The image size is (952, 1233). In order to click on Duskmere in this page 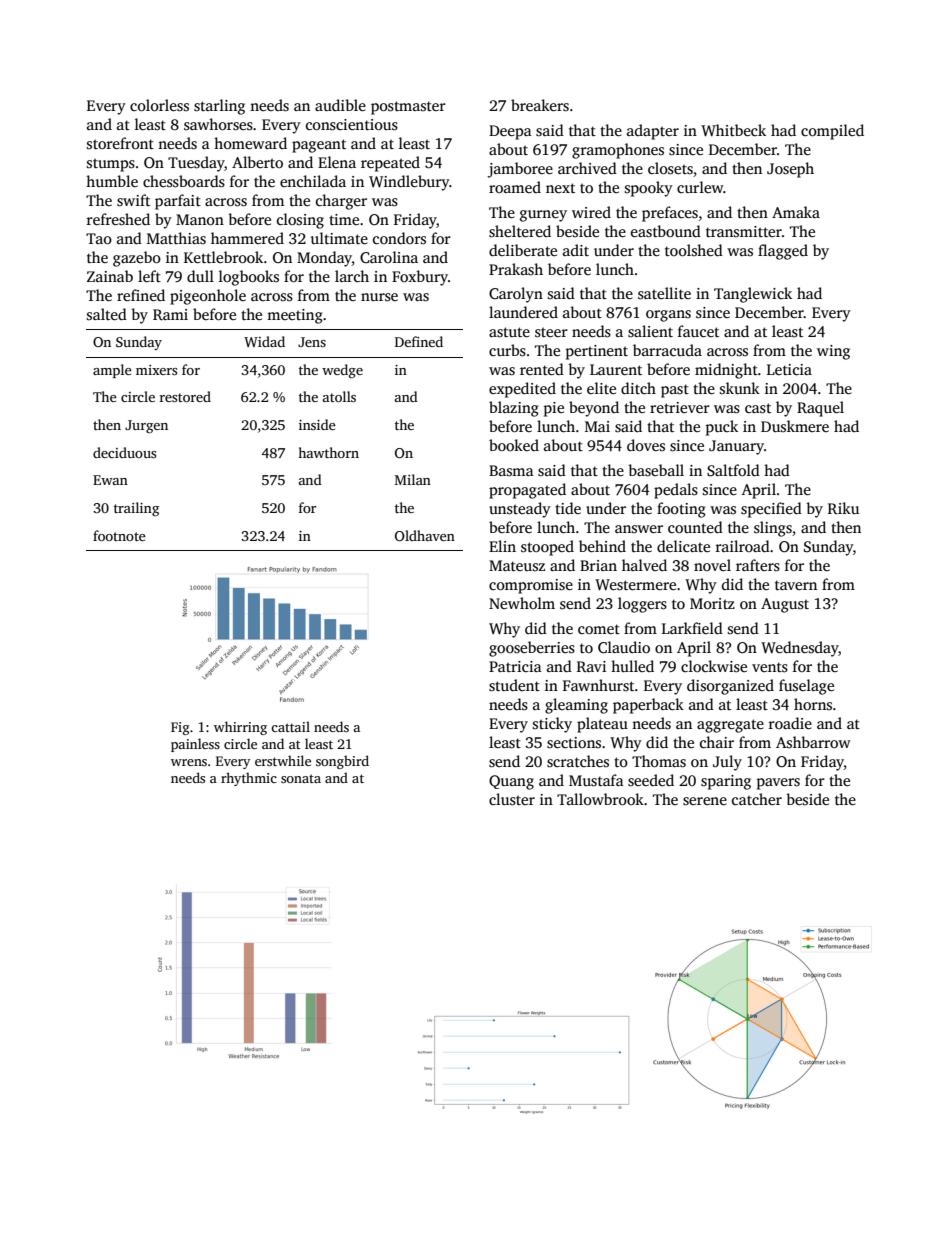, I will do `click(795, 426)`.
